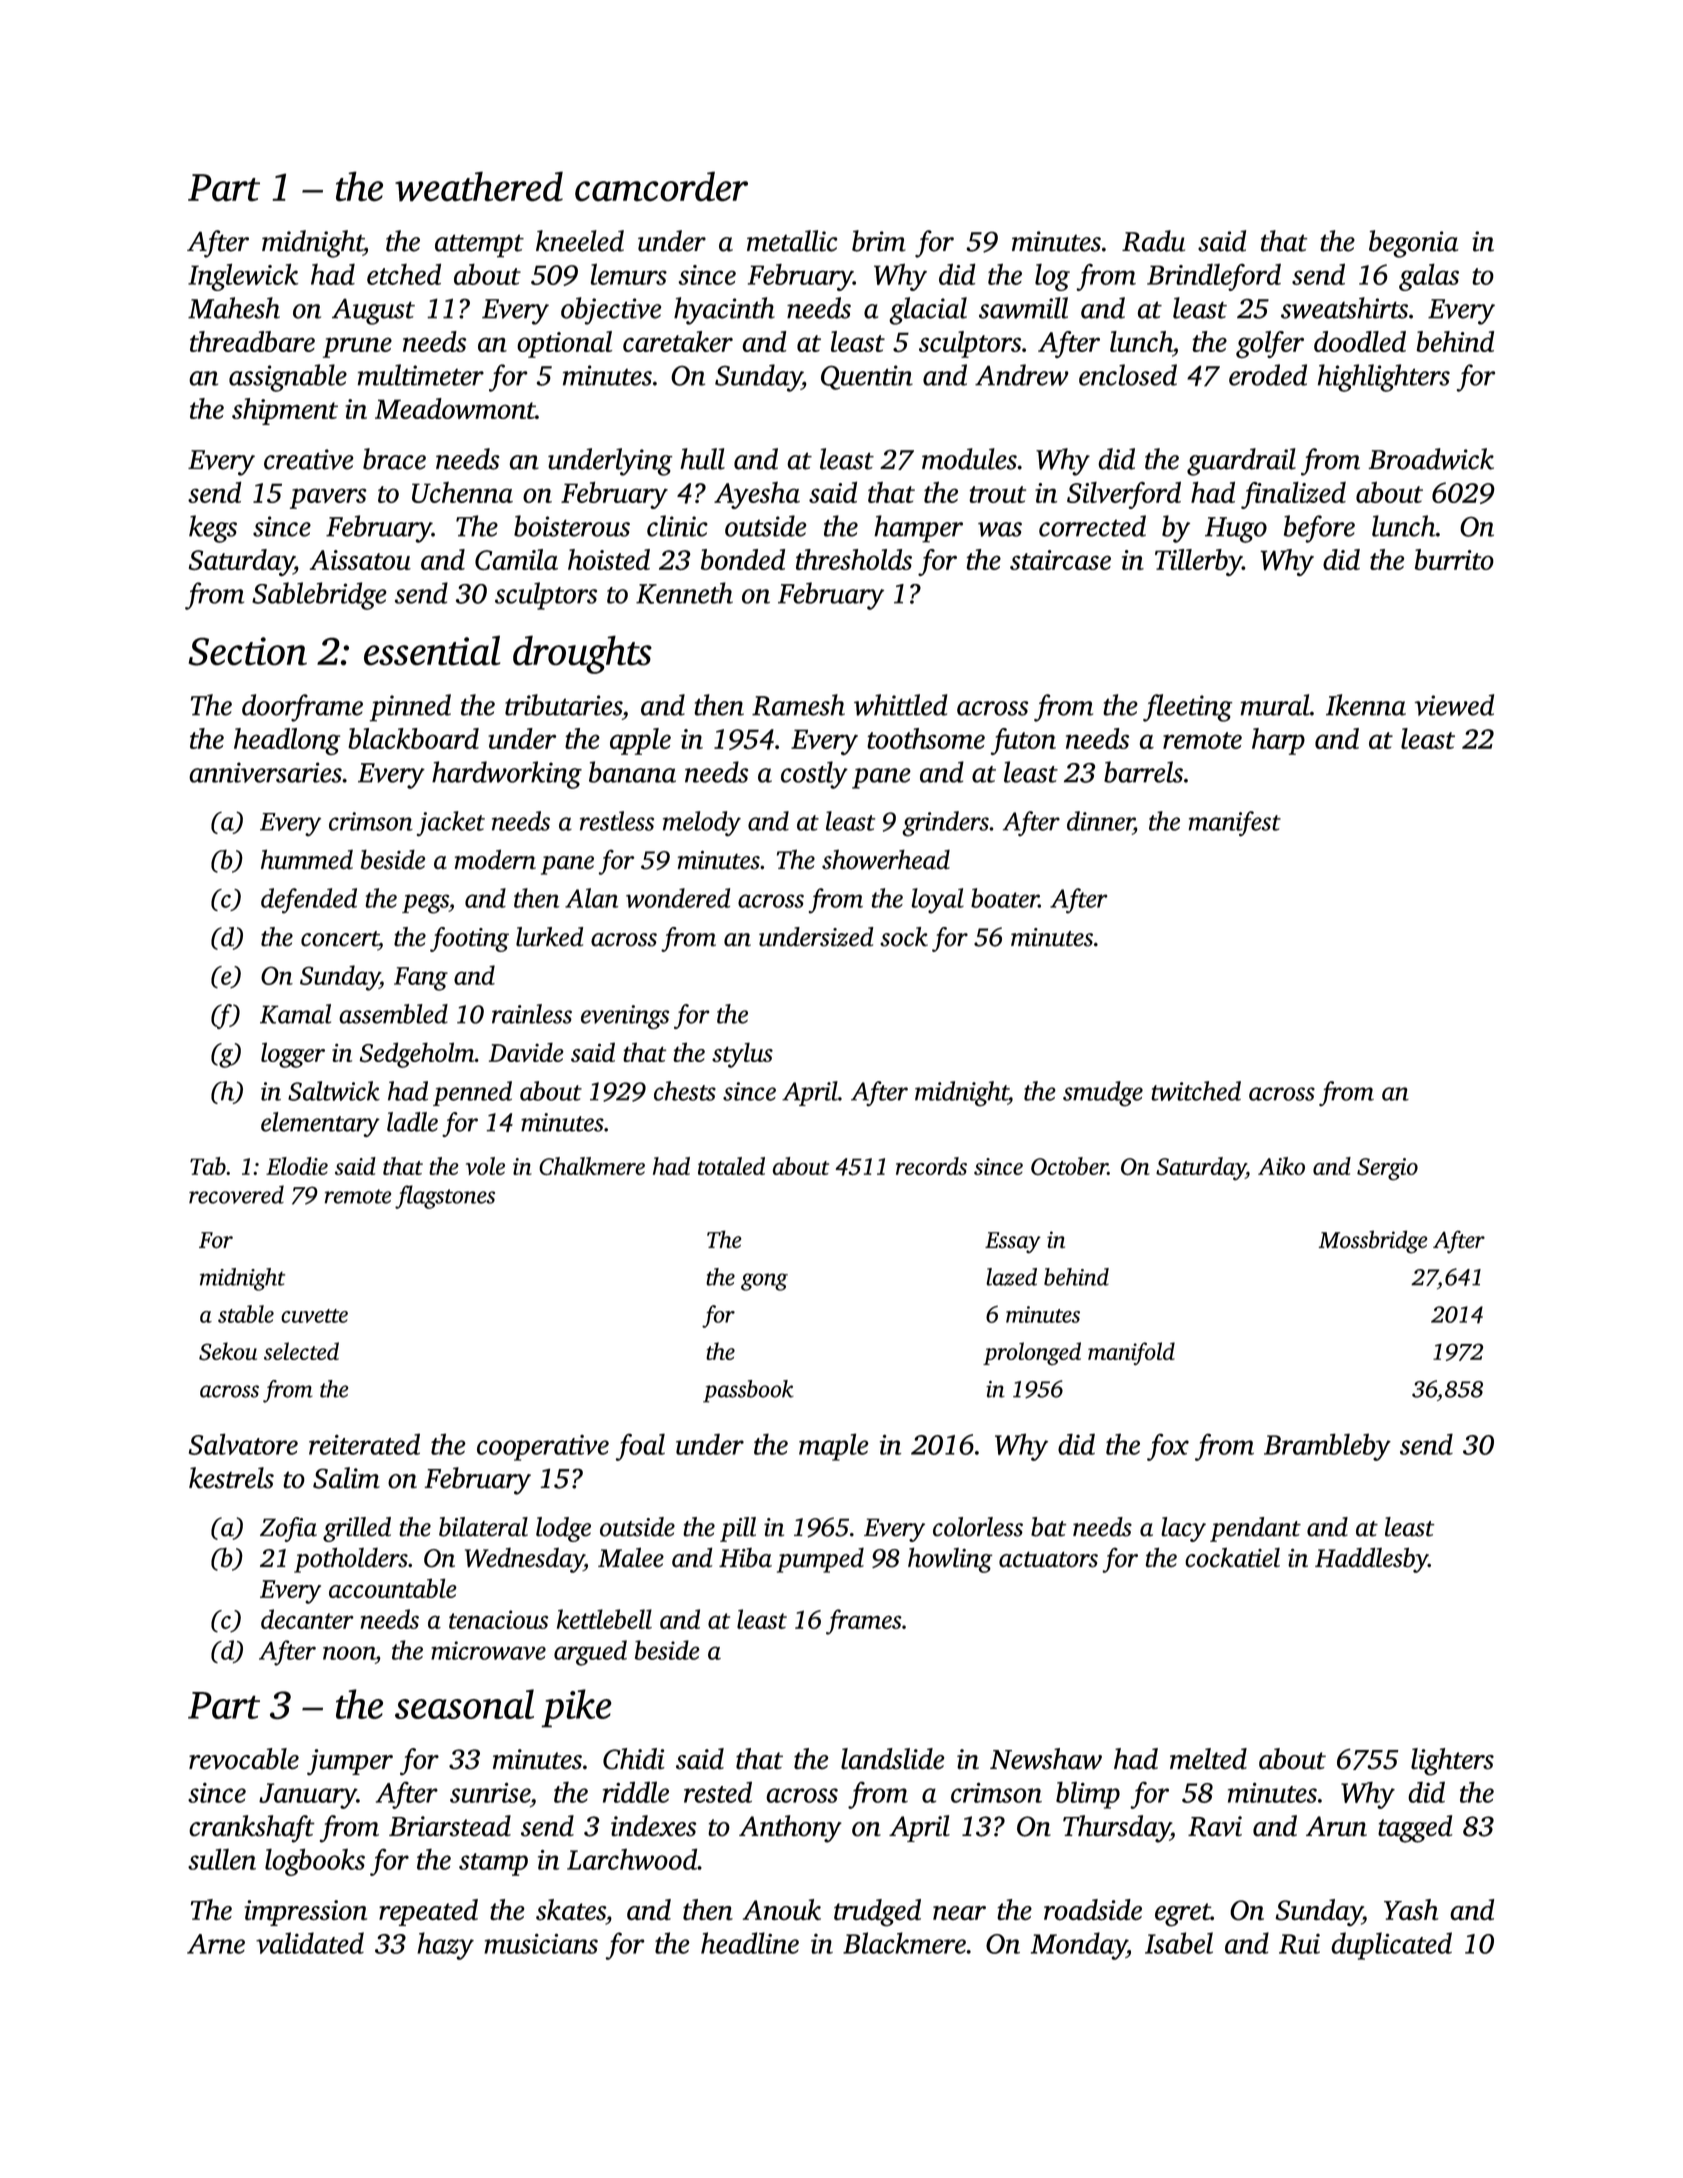 The width and height of the screenshot is (1683, 2178). Describe the element at coordinates (231, 1478) in the screenshot. I see `kestrels` at that location.
